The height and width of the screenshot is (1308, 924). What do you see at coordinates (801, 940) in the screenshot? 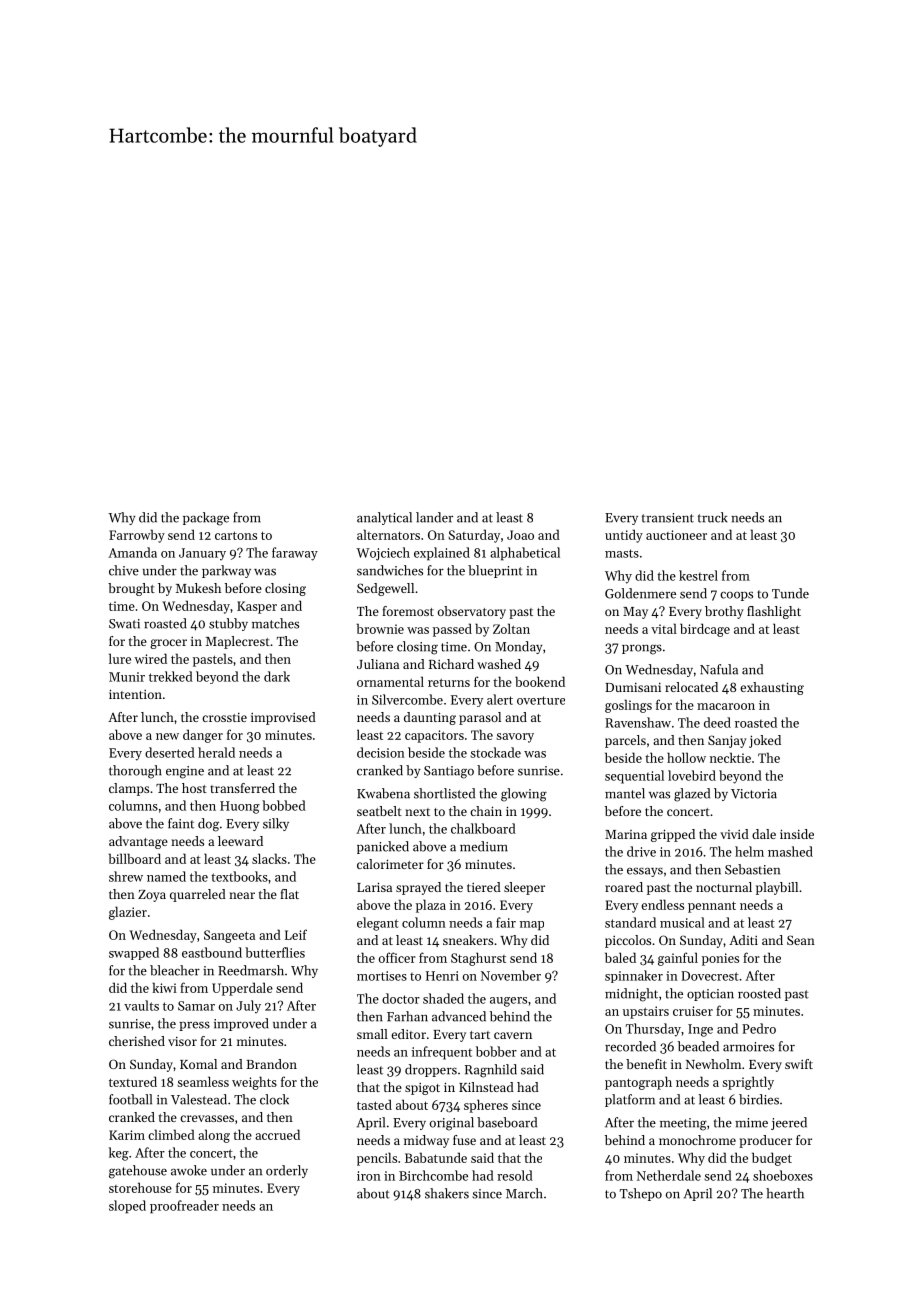
I see `Sean` at bounding box center [801, 940].
